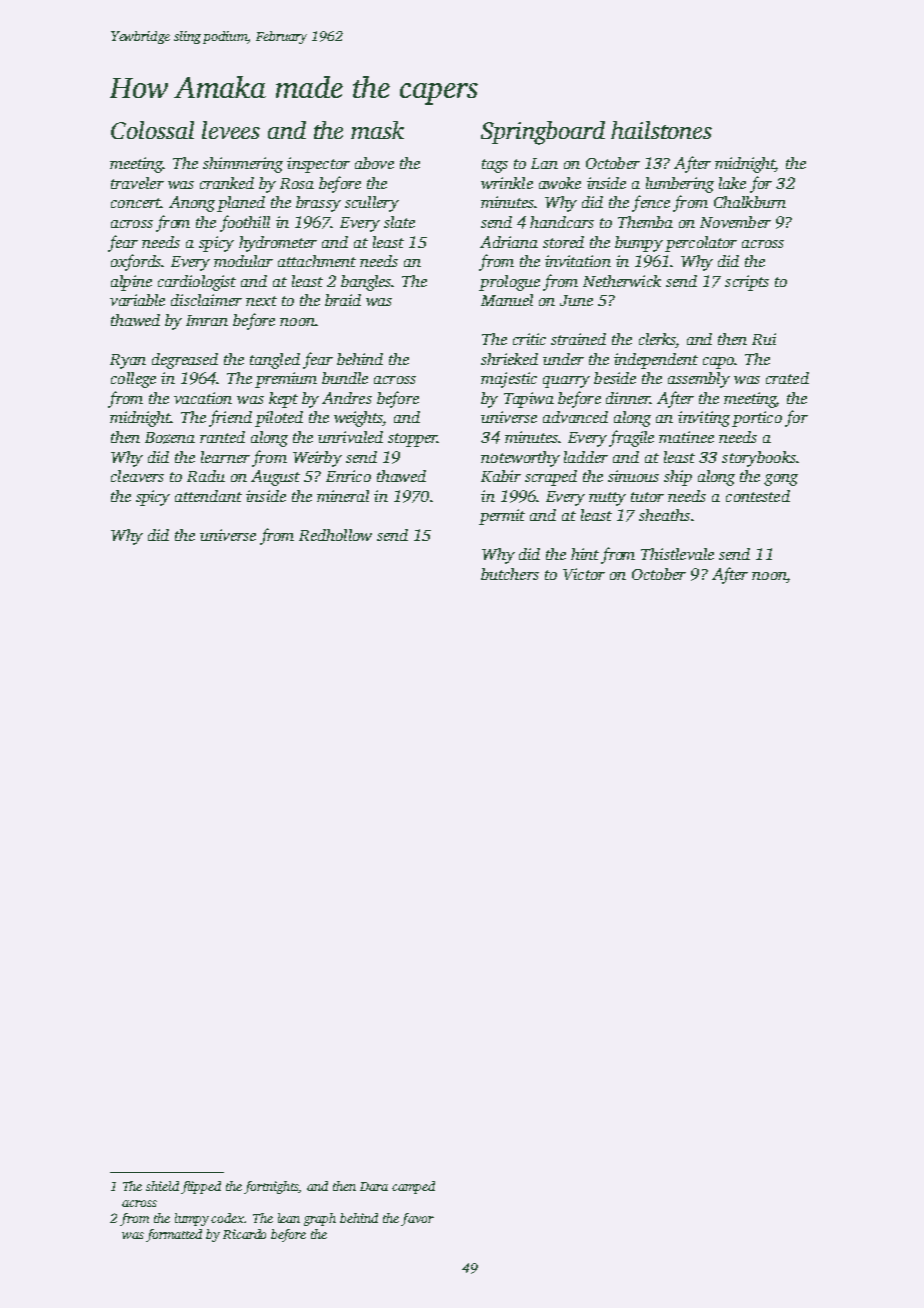 This screenshot has height=1308, width=924. I want to click on majestic, so click(509, 380).
